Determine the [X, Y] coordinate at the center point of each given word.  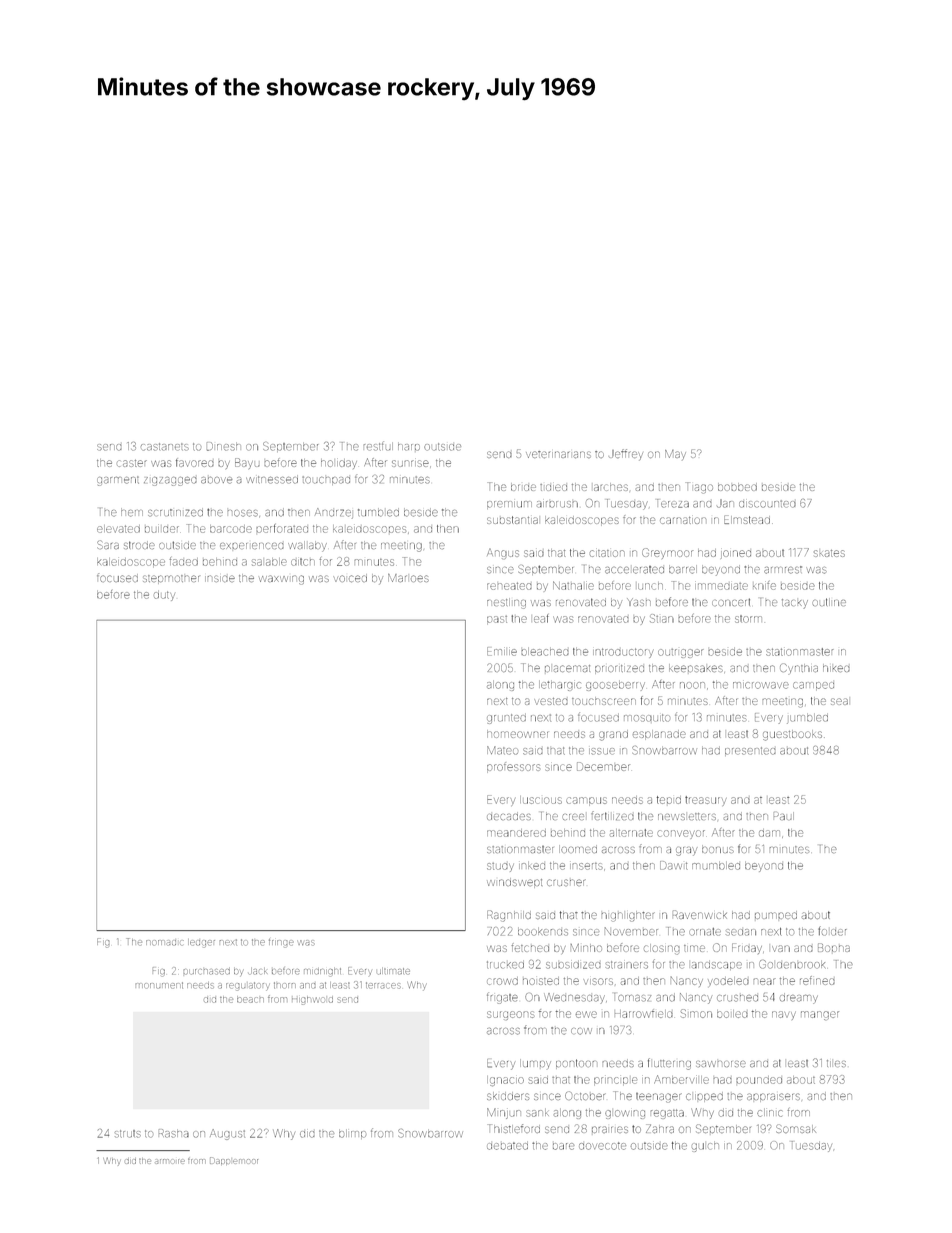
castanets [165, 447]
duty [164, 596]
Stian [662, 618]
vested [551, 701]
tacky [795, 604]
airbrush [557, 504]
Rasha [174, 1133]
